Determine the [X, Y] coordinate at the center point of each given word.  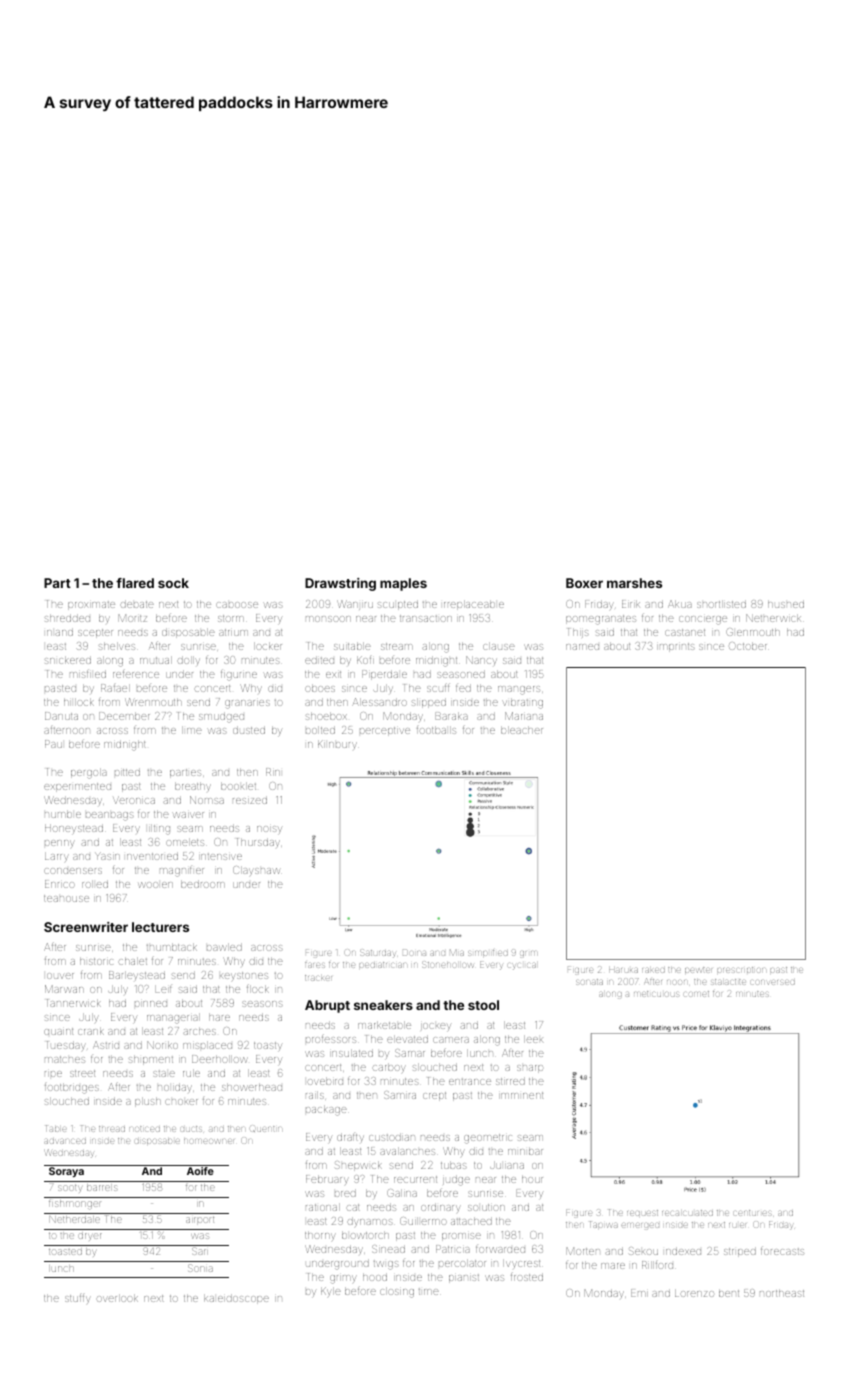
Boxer [584, 583]
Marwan [64, 989]
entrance [470, 1081]
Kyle [331, 1292]
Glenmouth [753, 632]
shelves [117, 646]
